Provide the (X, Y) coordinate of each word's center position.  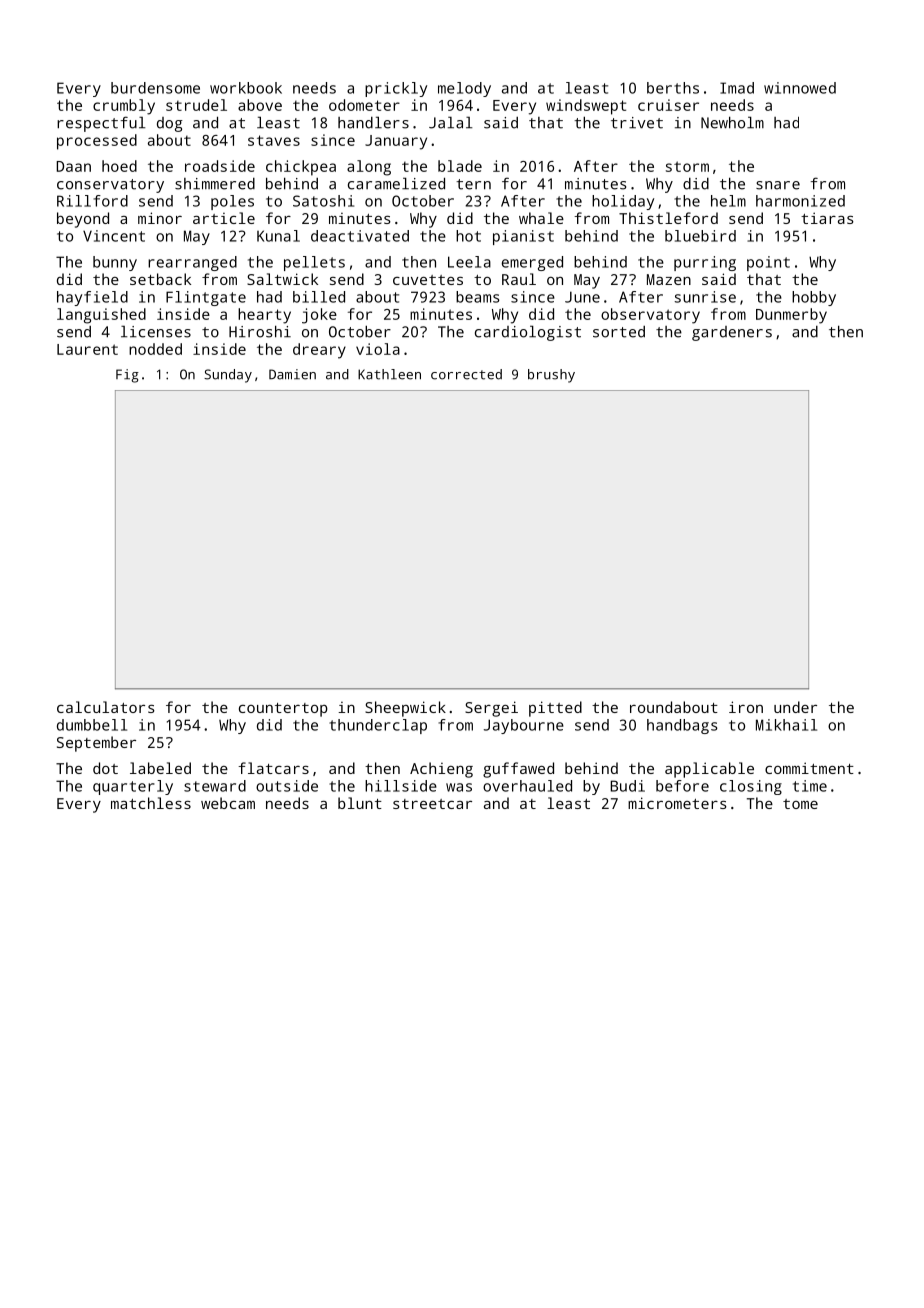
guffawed (518, 770)
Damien (292, 374)
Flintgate (206, 298)
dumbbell (92, 725)
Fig (127, 376)
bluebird (700, 236)
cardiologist (528, 333)
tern (473, 184)
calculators (106, 707)
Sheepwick (405, 709)
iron (746, 707)
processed (97, 142)
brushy (551, 376)
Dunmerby (791, 316)
